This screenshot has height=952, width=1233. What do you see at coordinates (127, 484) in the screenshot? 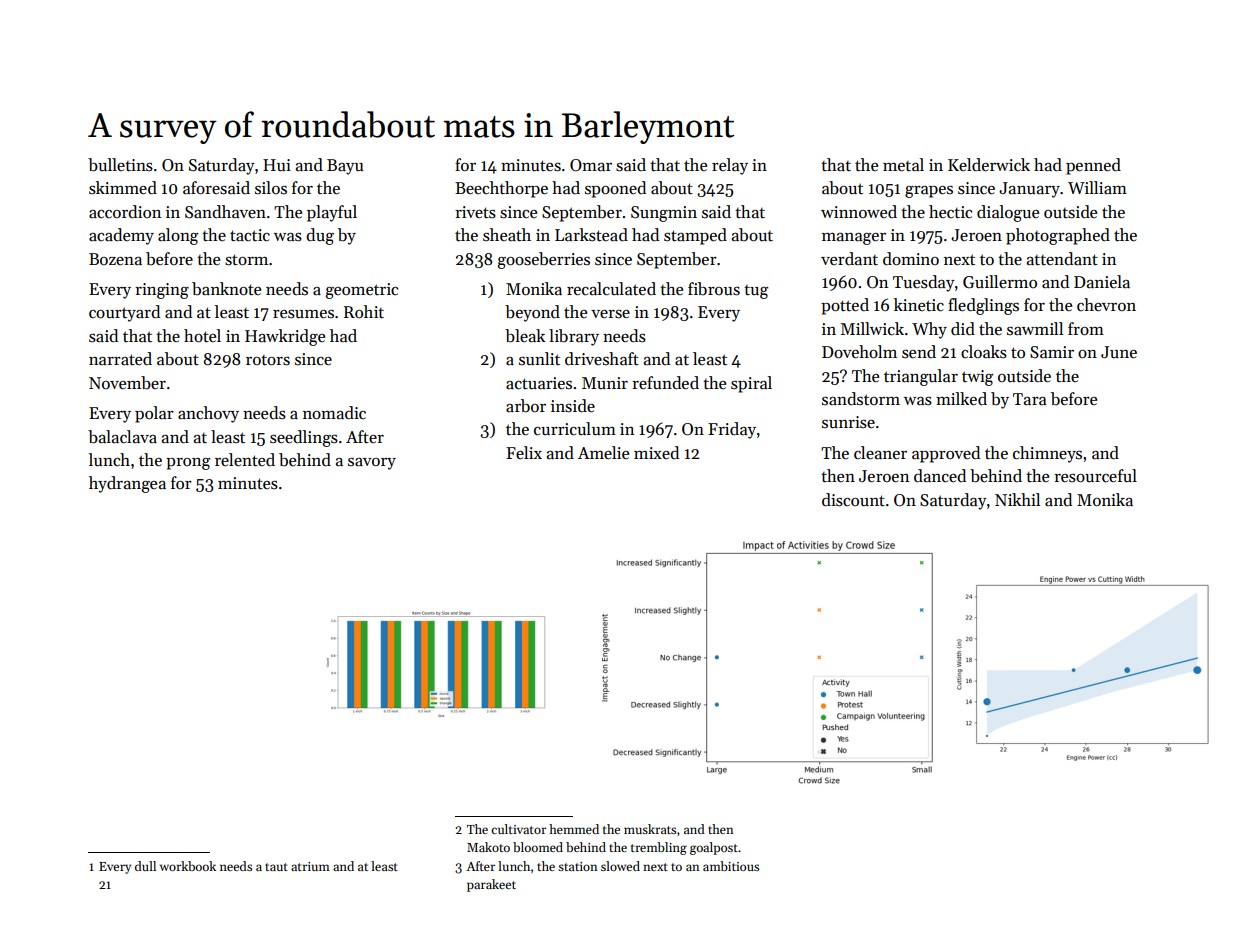
I see `hydrangea` at bounding box center [127, 484].
